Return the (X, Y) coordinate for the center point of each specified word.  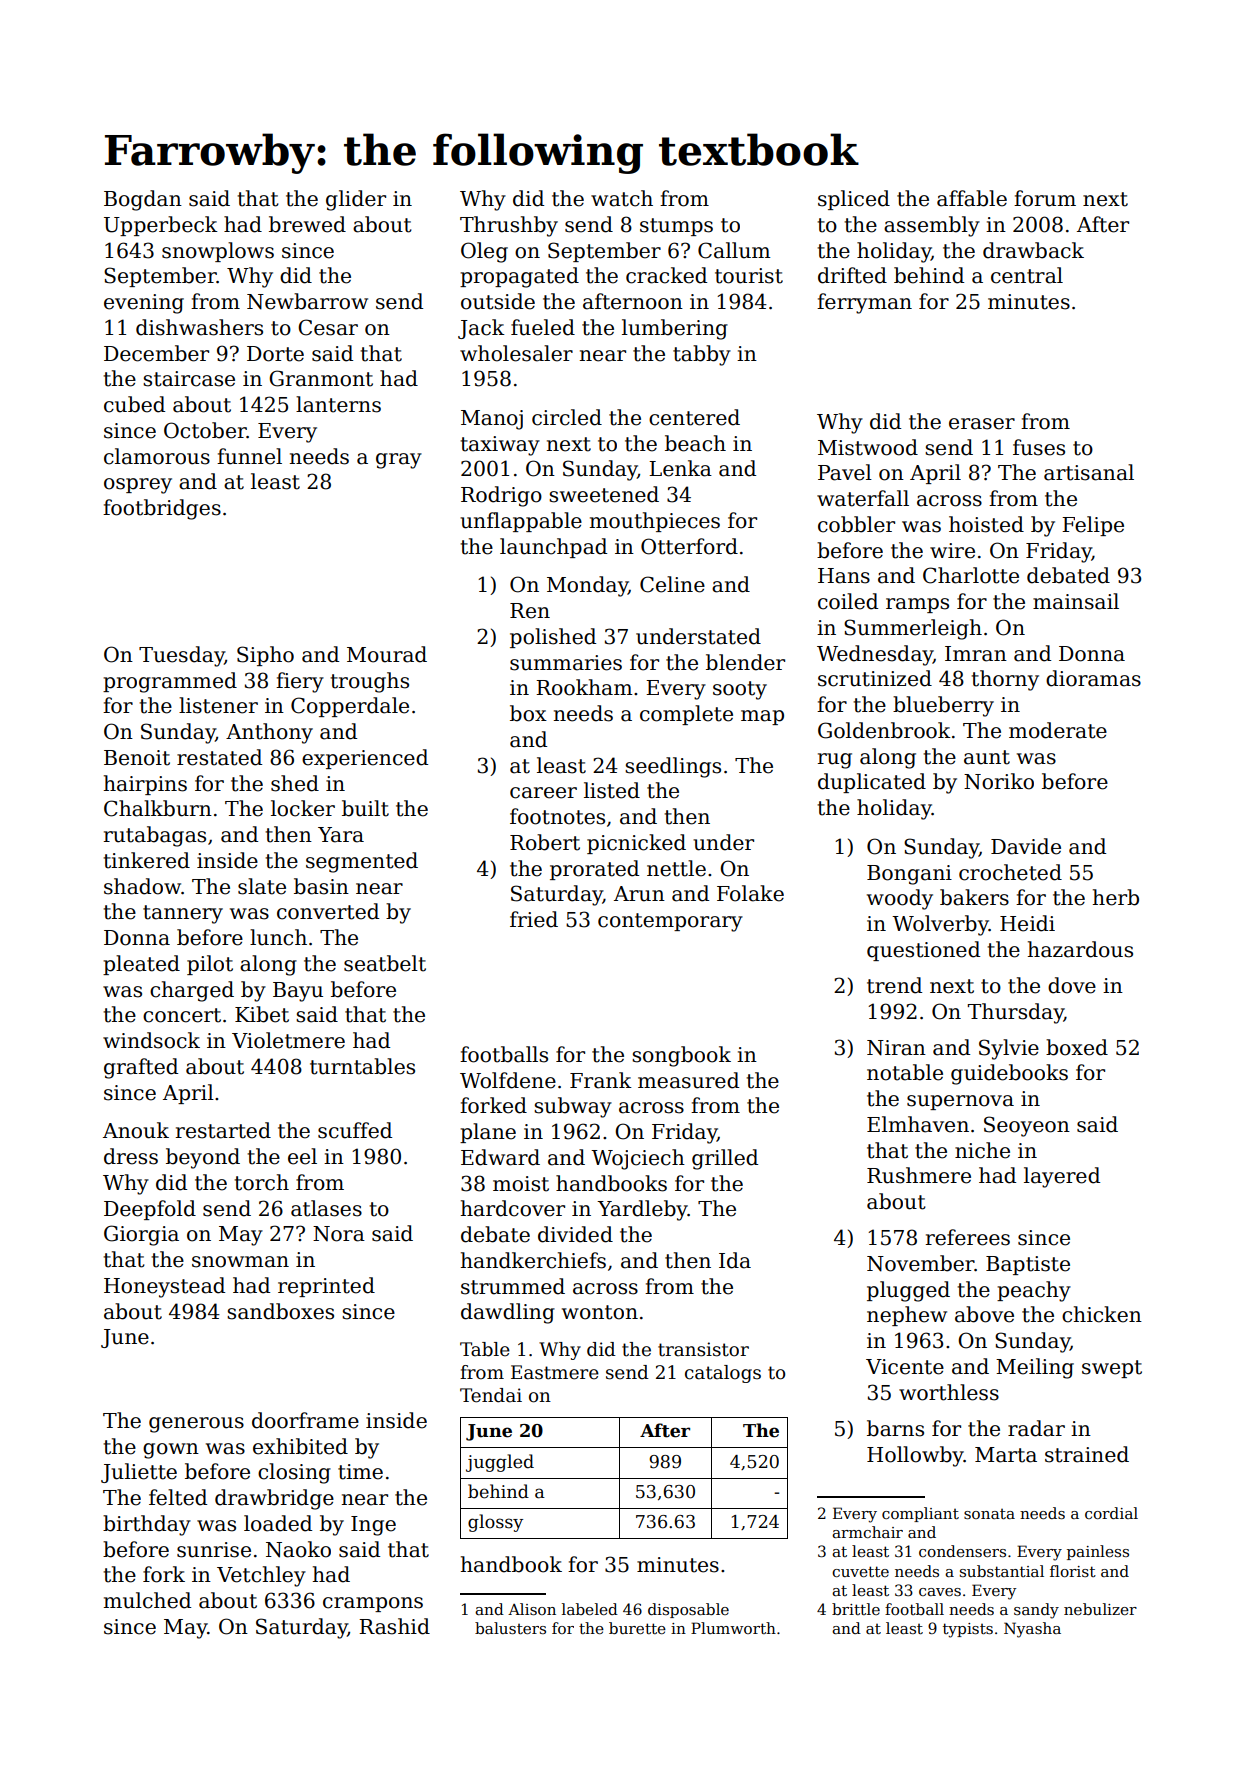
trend (894, 985)
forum (1045, 198)
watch (622, 198)
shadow (142, 886)
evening (144, 304)
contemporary (670, 922)
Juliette (139, 1473)
